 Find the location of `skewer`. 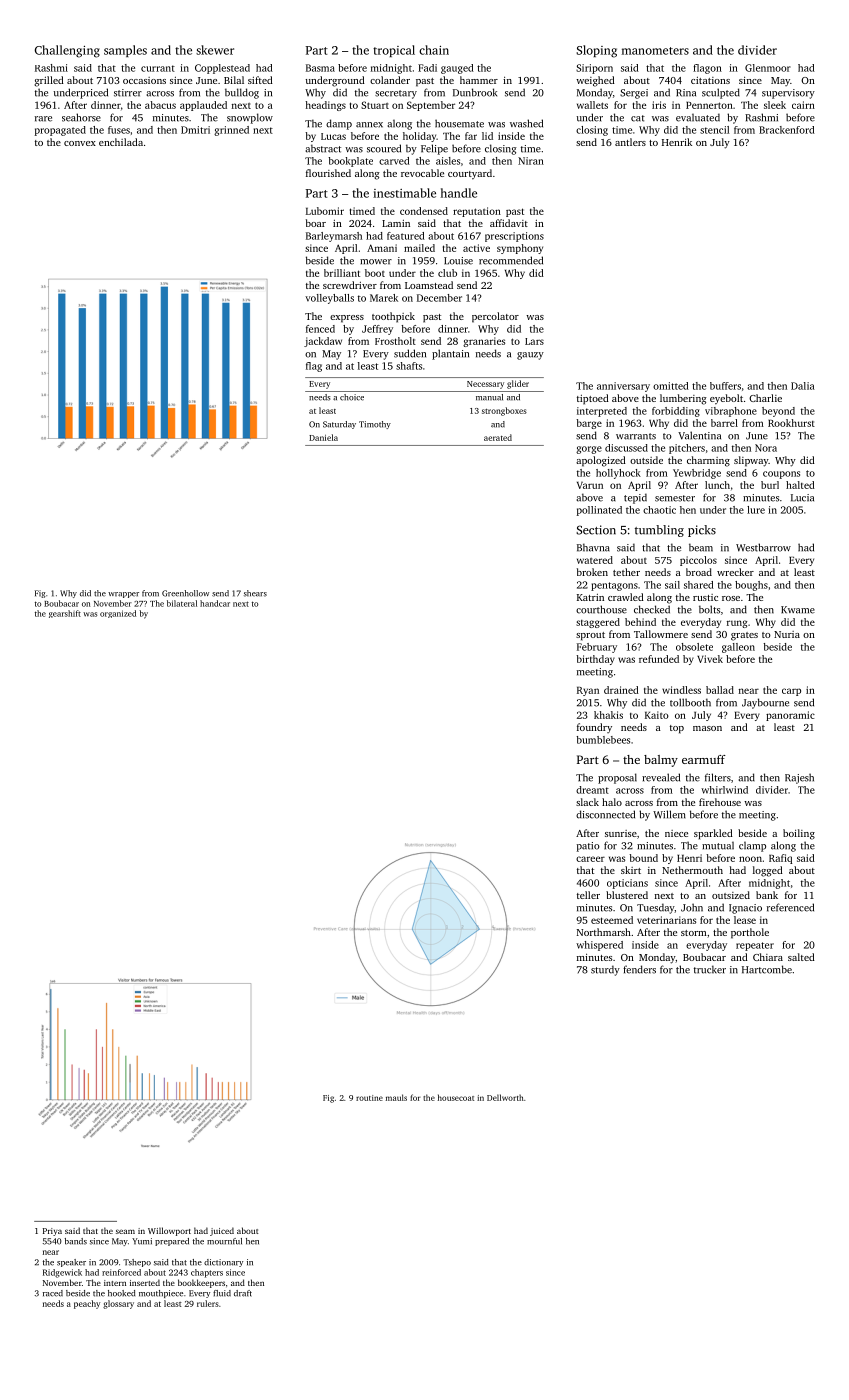

skewer is located at coordinates (215, 50).
